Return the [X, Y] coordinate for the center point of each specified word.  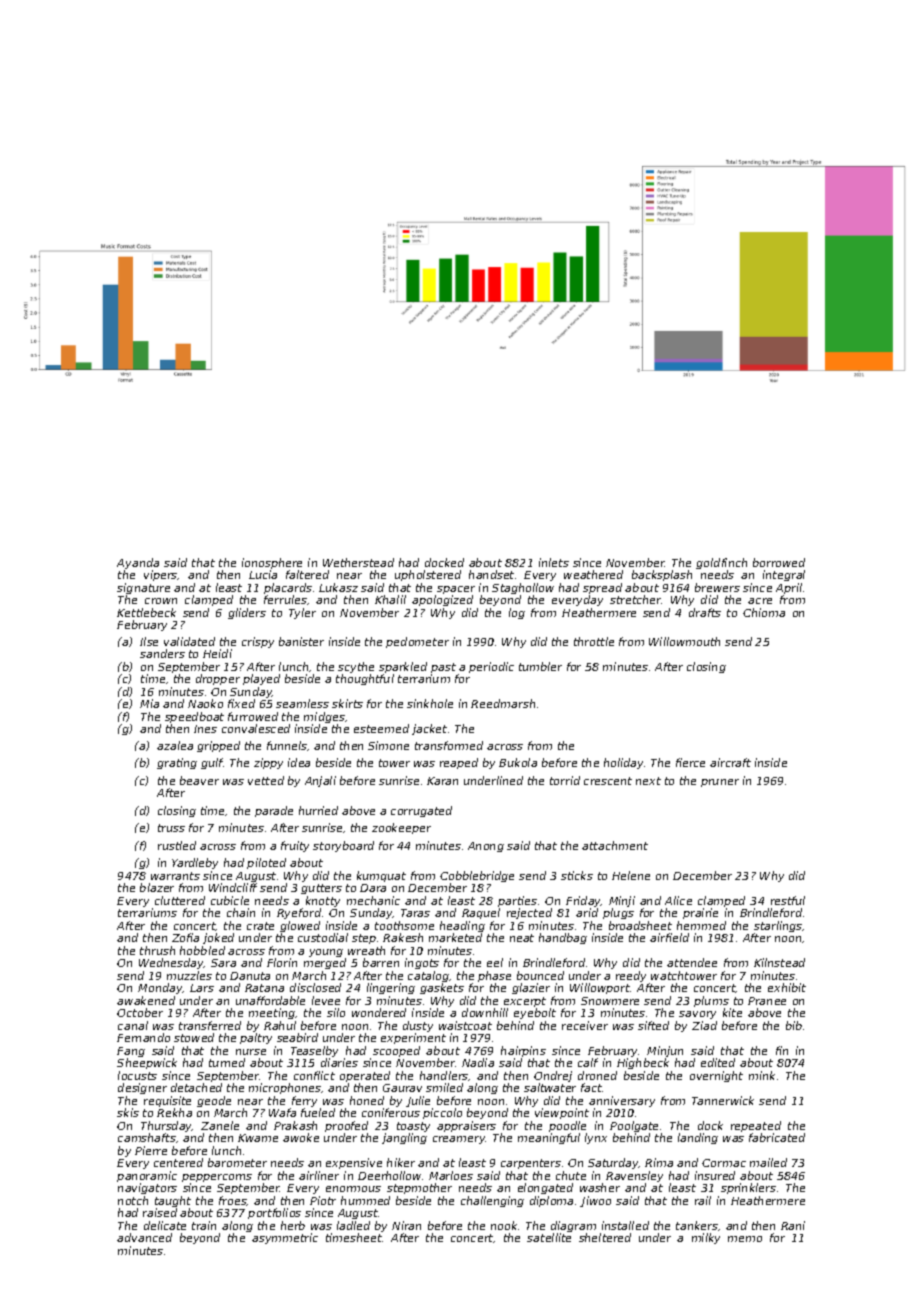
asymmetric [285, 1238]
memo [745, 1239]
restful [788, 900]
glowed [300, 926]
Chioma [764, 612]
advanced [144, 1237]
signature [143, 589]
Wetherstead [358, 562]
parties [517, 901]
